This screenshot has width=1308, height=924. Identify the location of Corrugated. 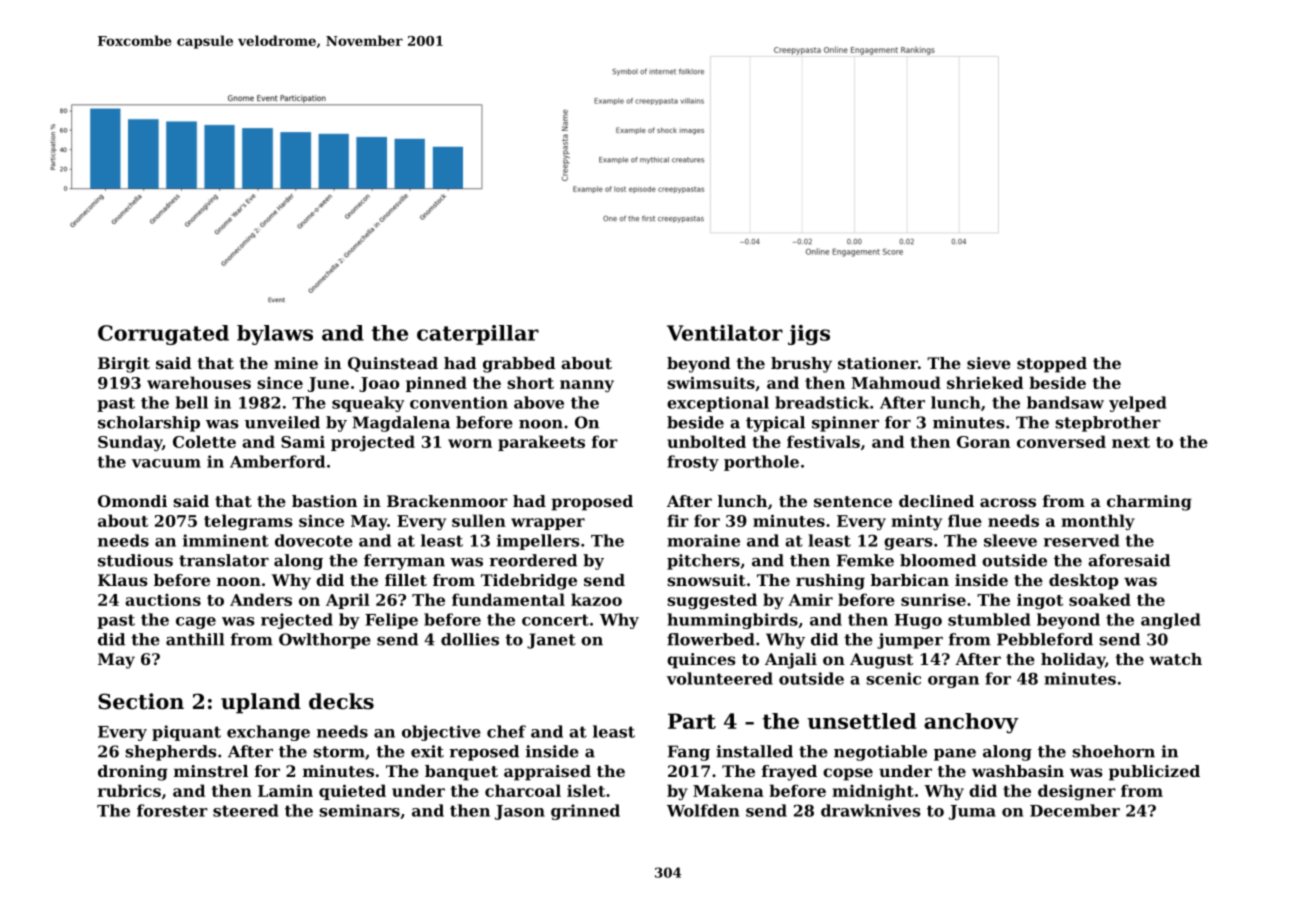
(163, 335).
